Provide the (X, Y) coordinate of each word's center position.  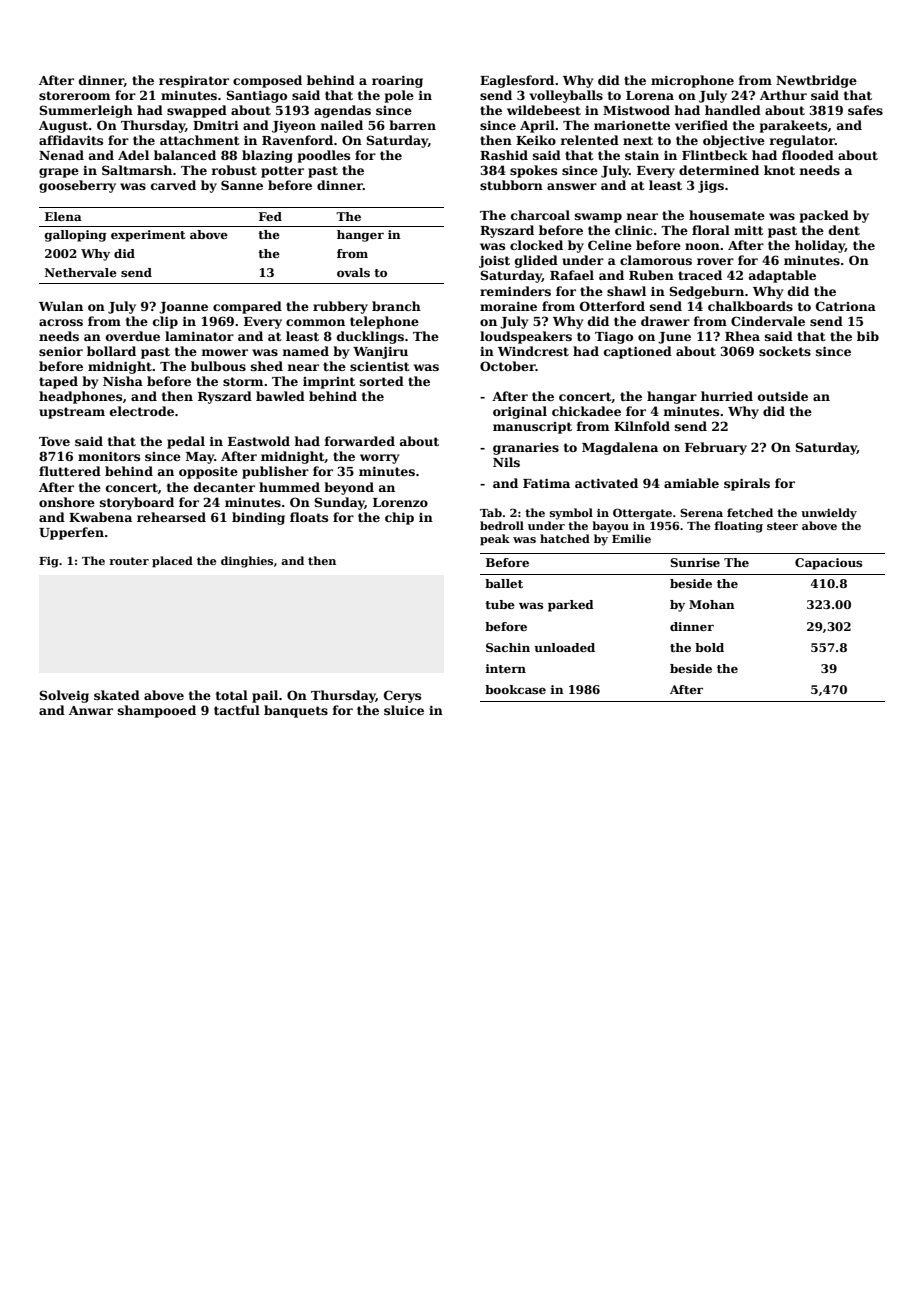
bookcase (515, 689)
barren (412, 125)
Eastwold (259, 441)
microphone (692, 81)
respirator (194, 81)
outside (783, 396)
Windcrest (533, 351)
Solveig (64, 696)
